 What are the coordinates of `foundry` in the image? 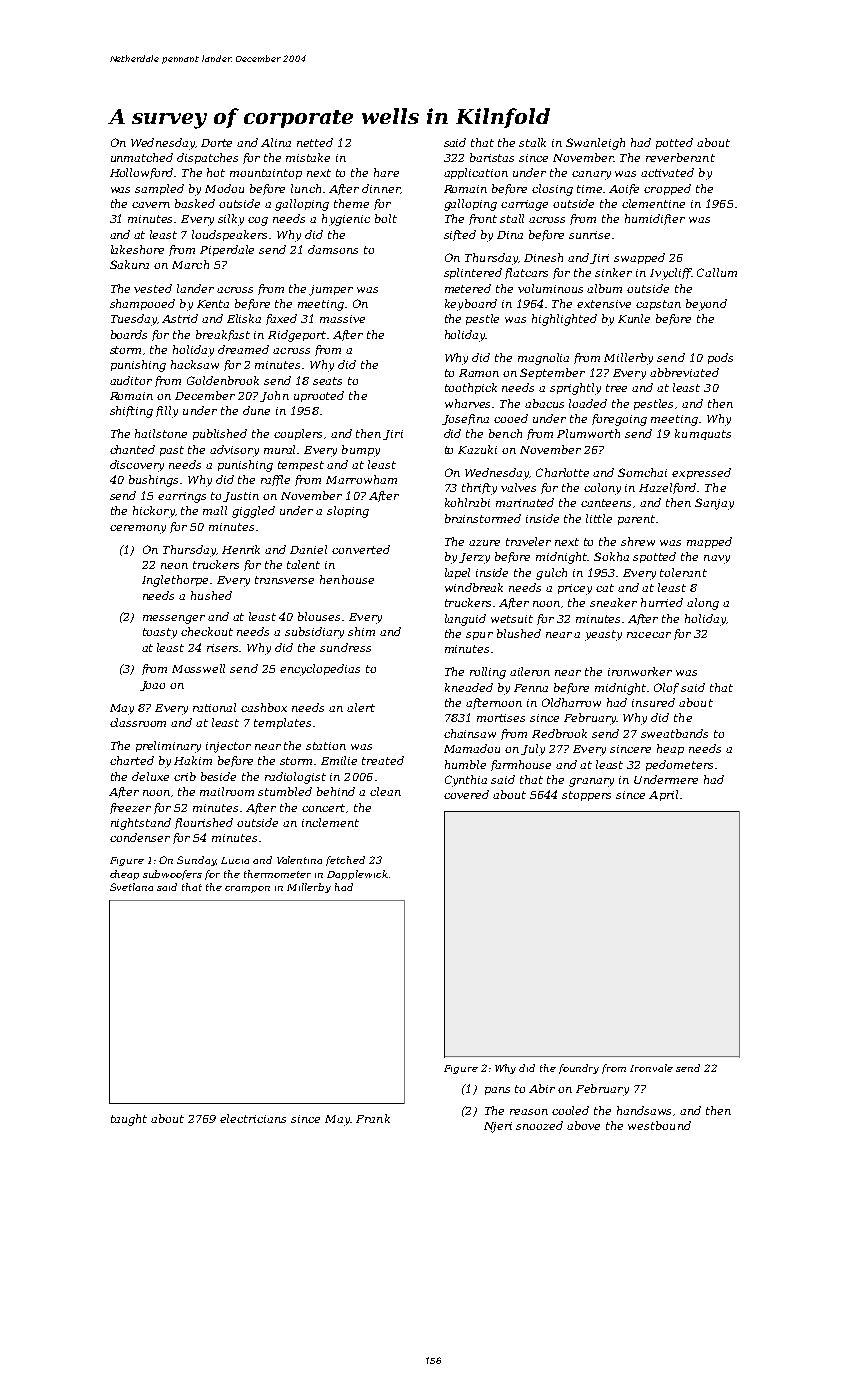 It's located at (579, 1069).
